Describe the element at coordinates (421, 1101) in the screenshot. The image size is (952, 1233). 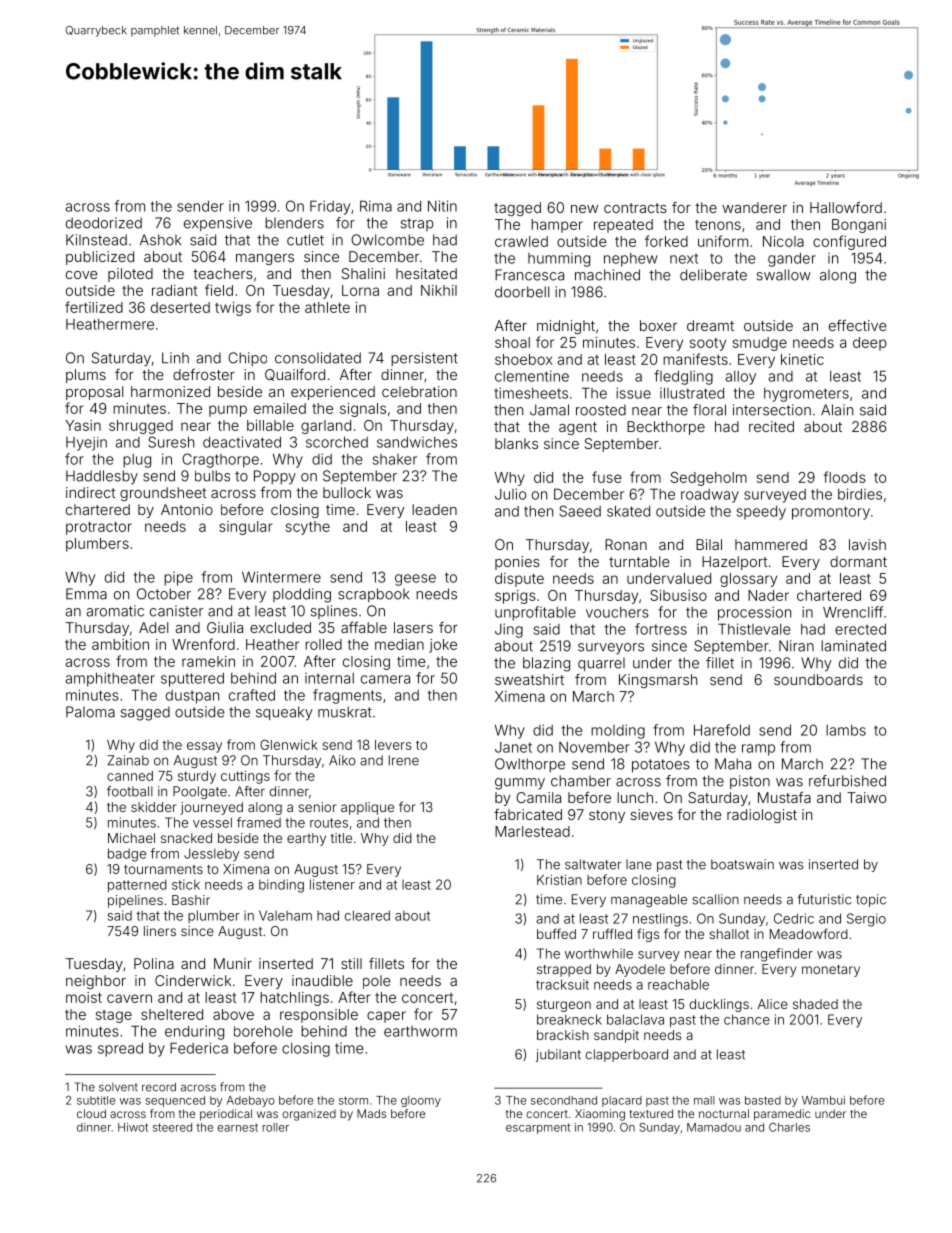
I see `gloomy` at that location.
